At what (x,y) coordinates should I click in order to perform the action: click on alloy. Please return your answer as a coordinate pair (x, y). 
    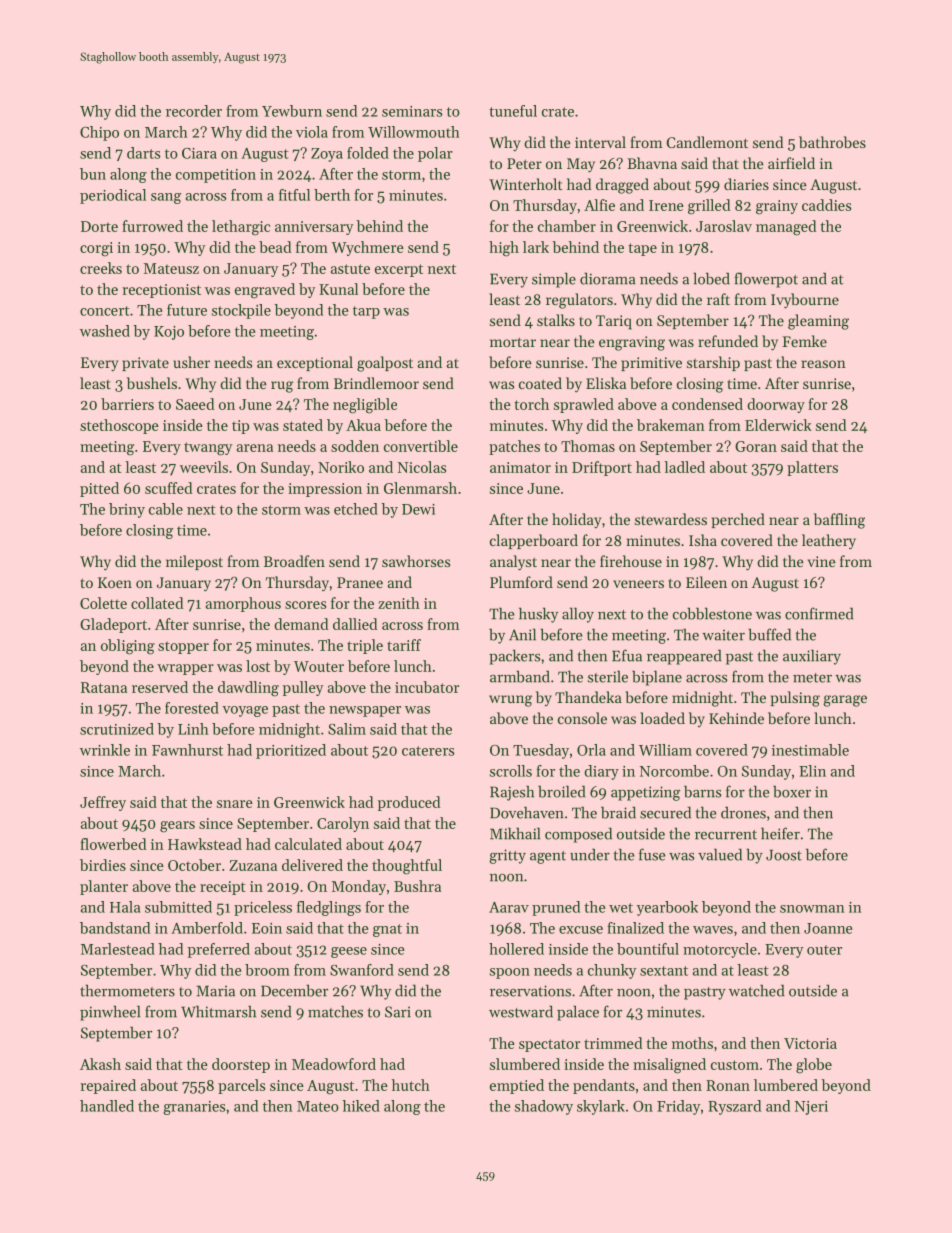
    Looking at the image, I should click on (578, 615).
